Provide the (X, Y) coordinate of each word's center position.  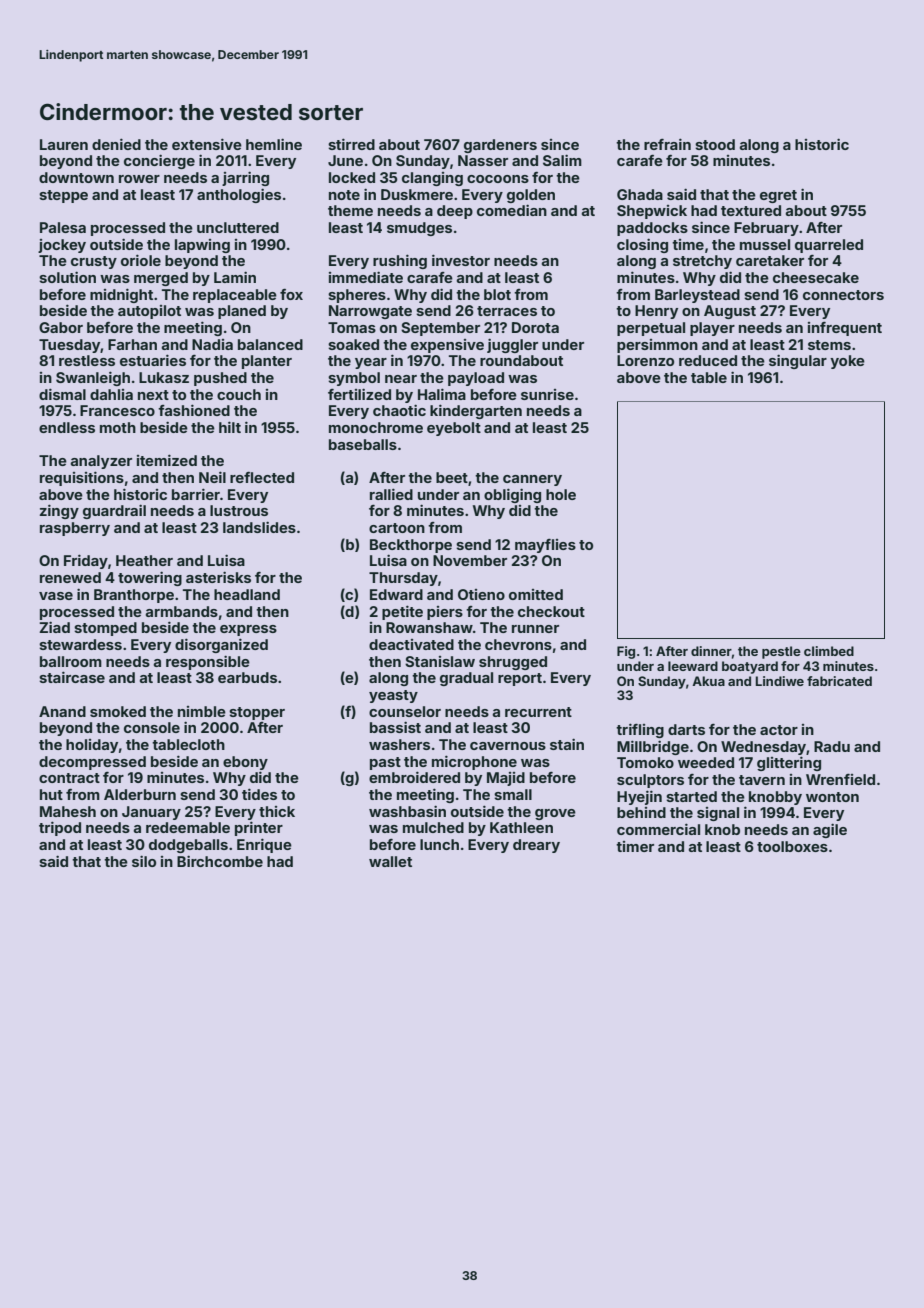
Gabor (61, 327)
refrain (667, 144)
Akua (708, 681)
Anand (62, 711)
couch (239, 394)
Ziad (54, 627)
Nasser (483, 160)
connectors (843, 295)
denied (116, 144)
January (151, 813)
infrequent (845, 329)
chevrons (518, 644)
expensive (447, 346)
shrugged (513, 663)
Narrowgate (370, 312)
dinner (711, 651)
